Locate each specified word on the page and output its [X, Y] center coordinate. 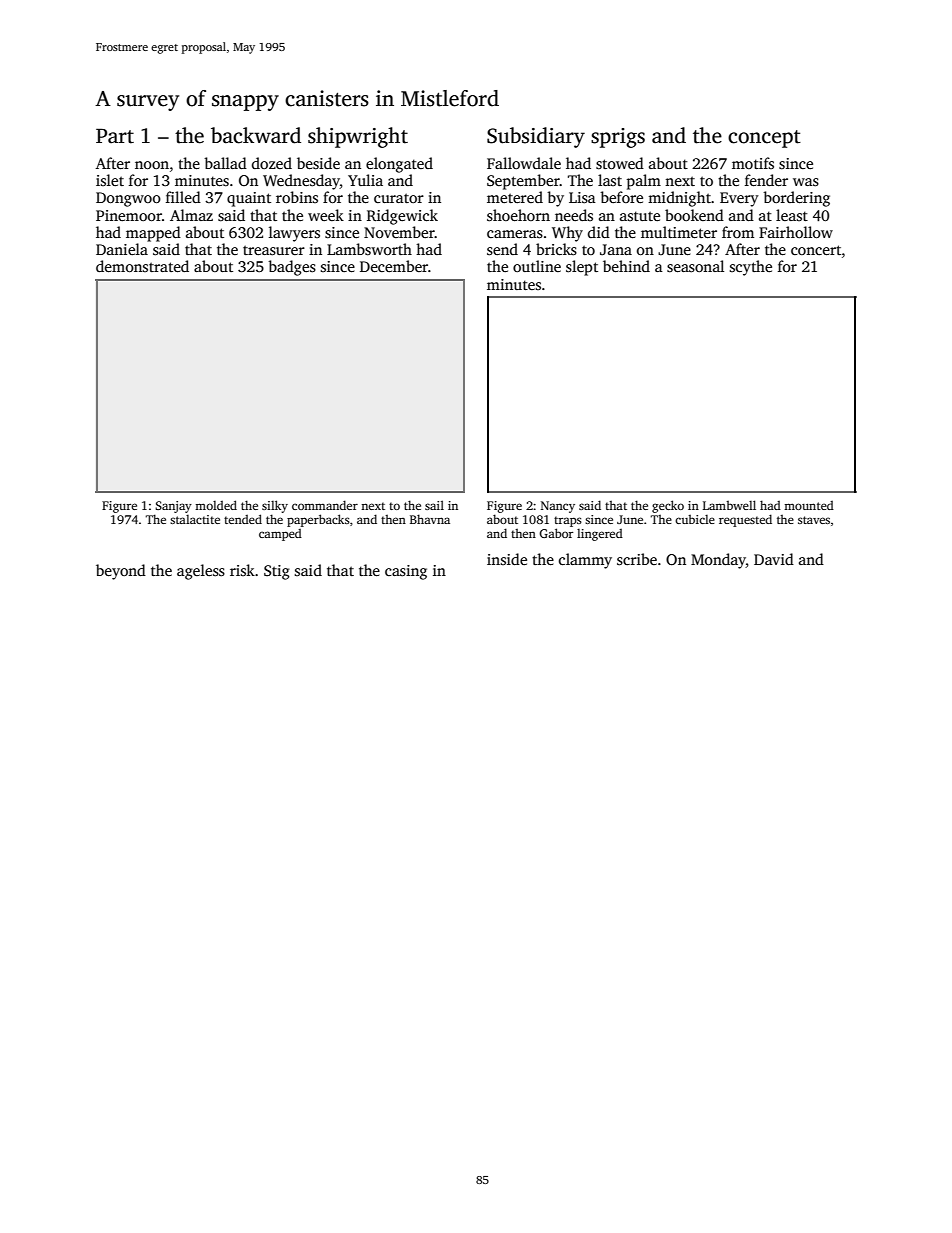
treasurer [274, 250]
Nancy [558, 507]
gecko [668, 506]
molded [216, 505]
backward [256, 135]
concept [764, 139]
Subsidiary [536, 137]
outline [537, 266]
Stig [277, 572]
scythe [751, 268]
